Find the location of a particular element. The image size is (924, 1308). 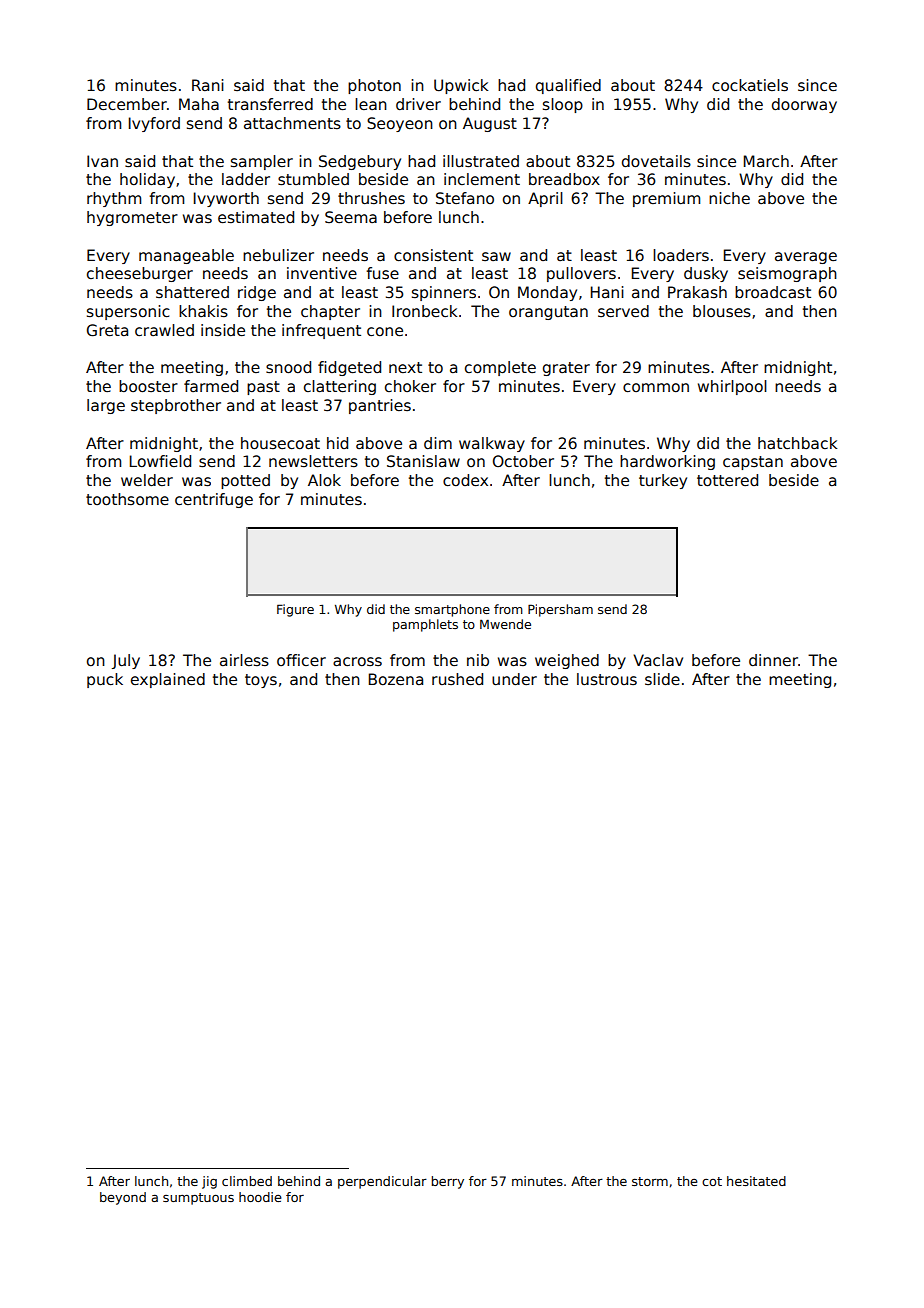

Greta is located at coordinates (107, 330).
